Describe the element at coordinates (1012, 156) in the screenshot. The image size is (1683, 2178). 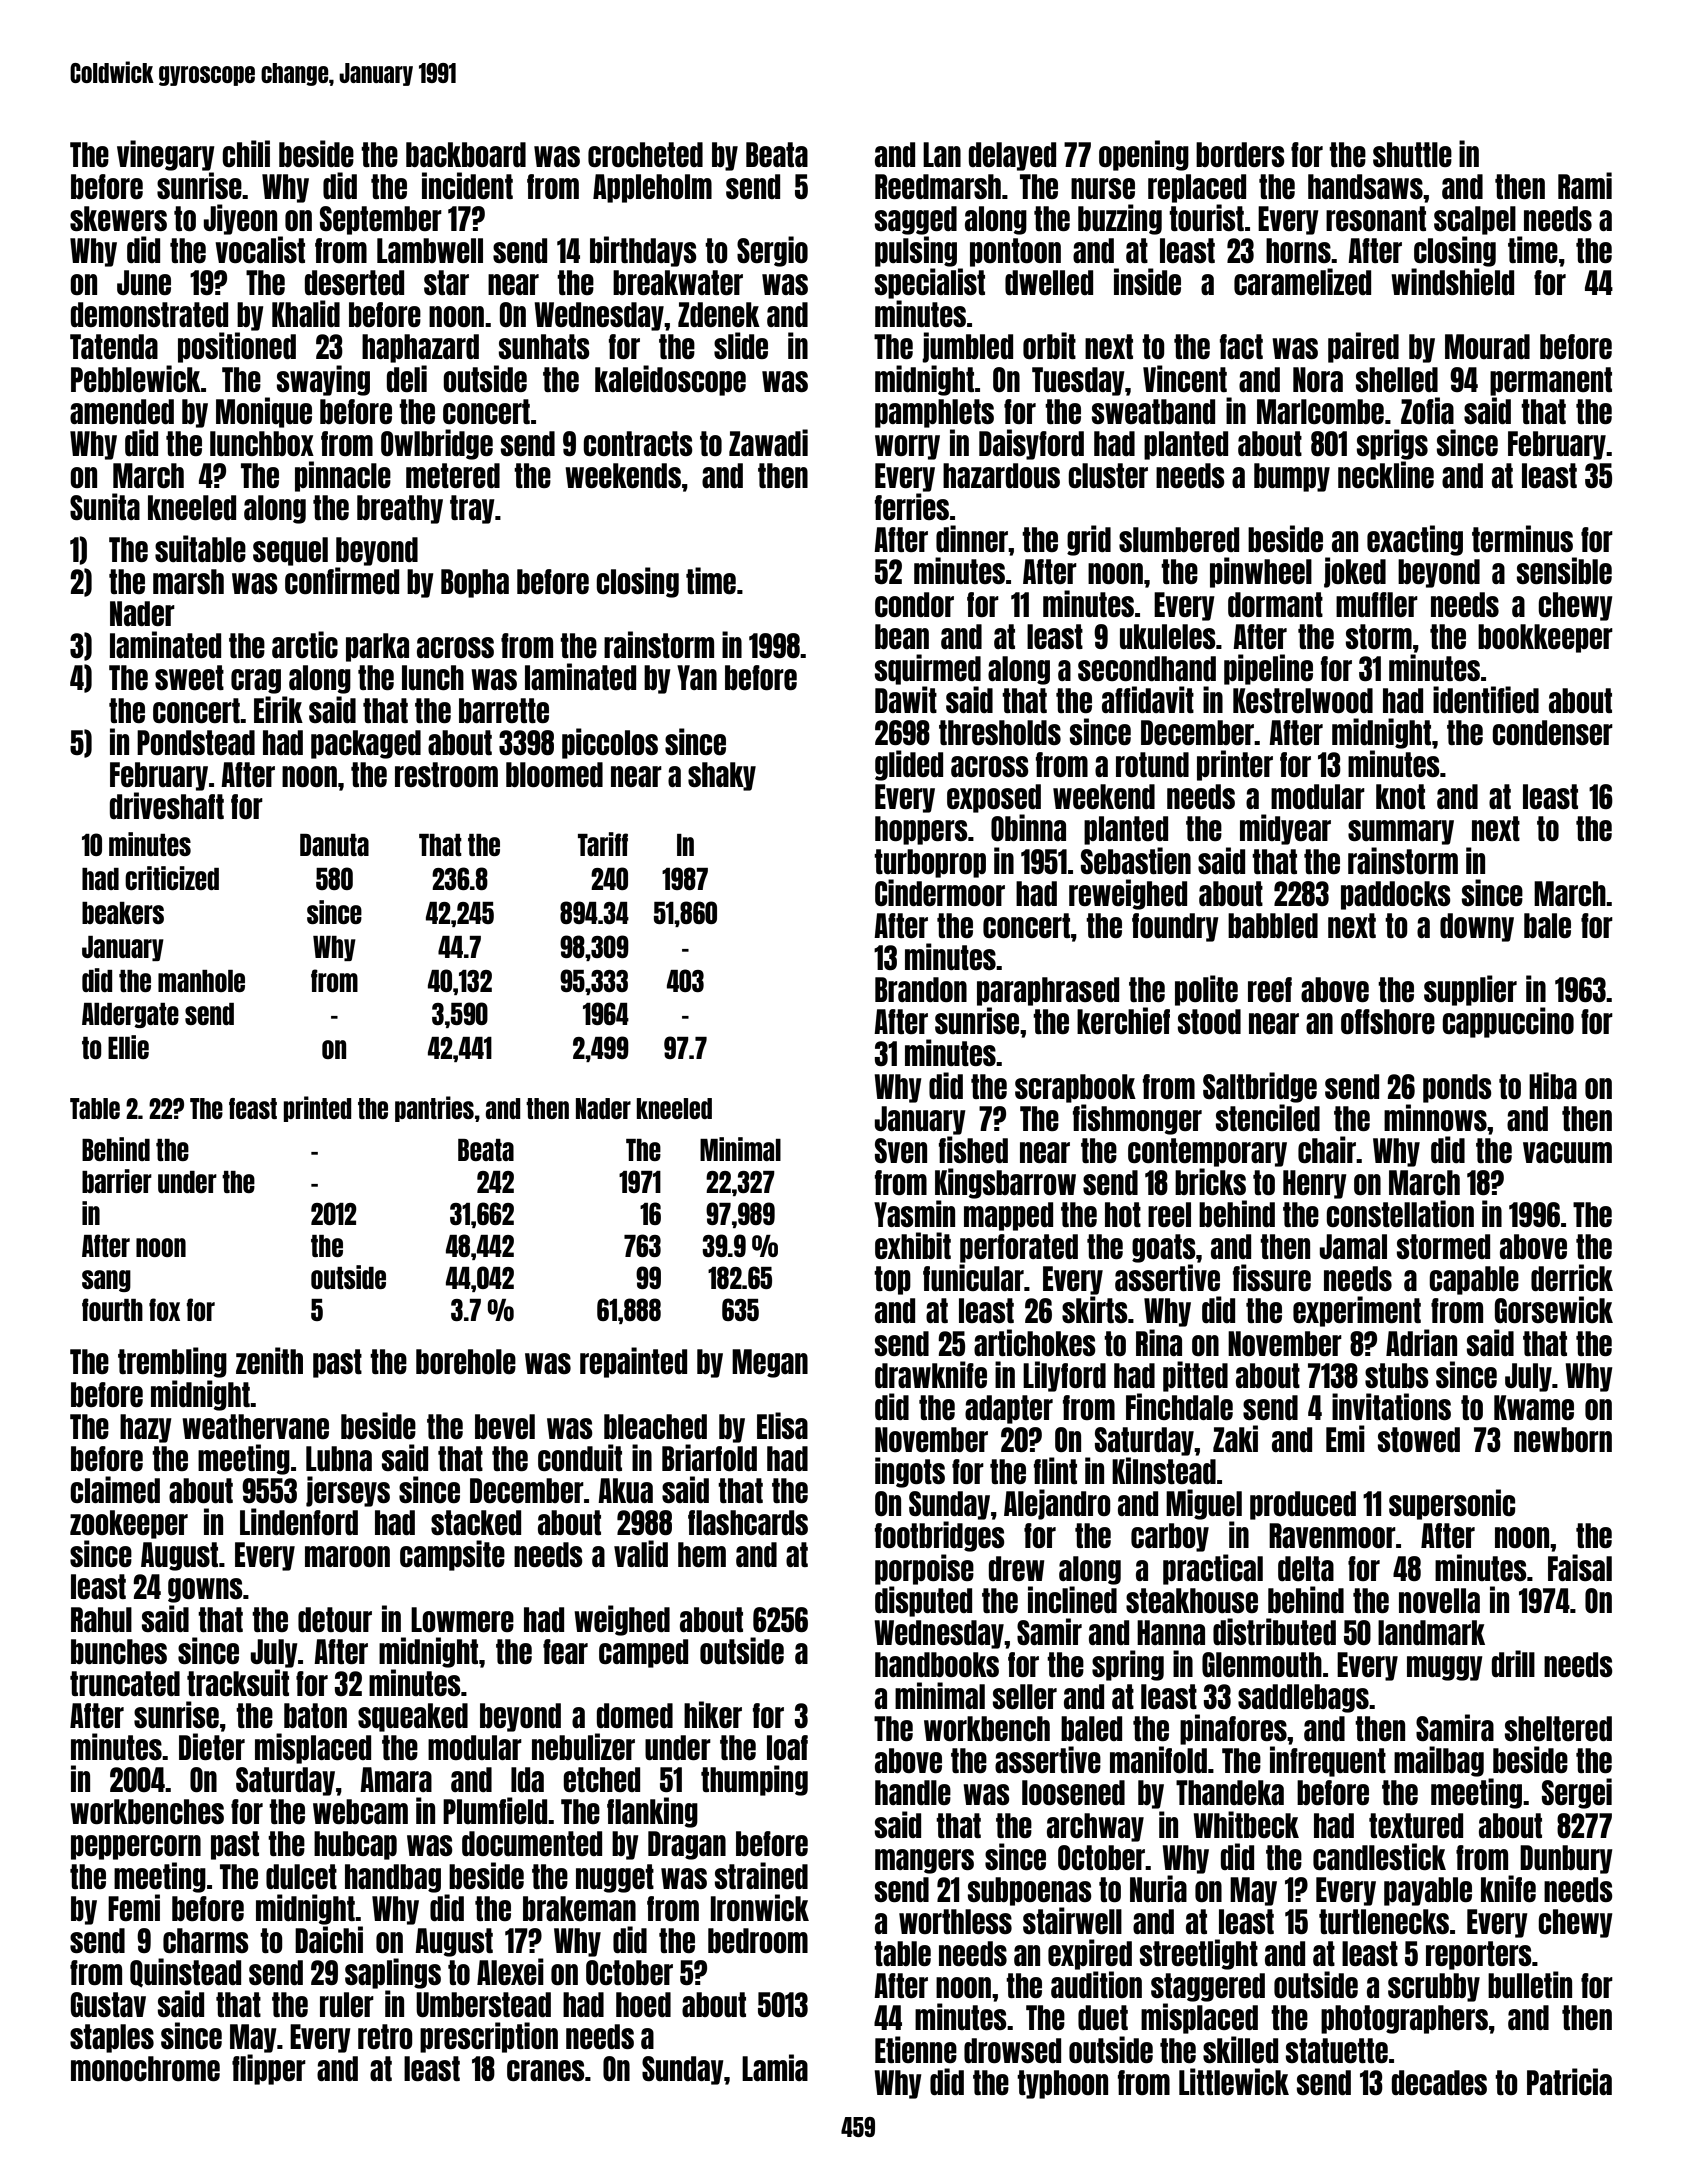
I see `delayed` at that location.
